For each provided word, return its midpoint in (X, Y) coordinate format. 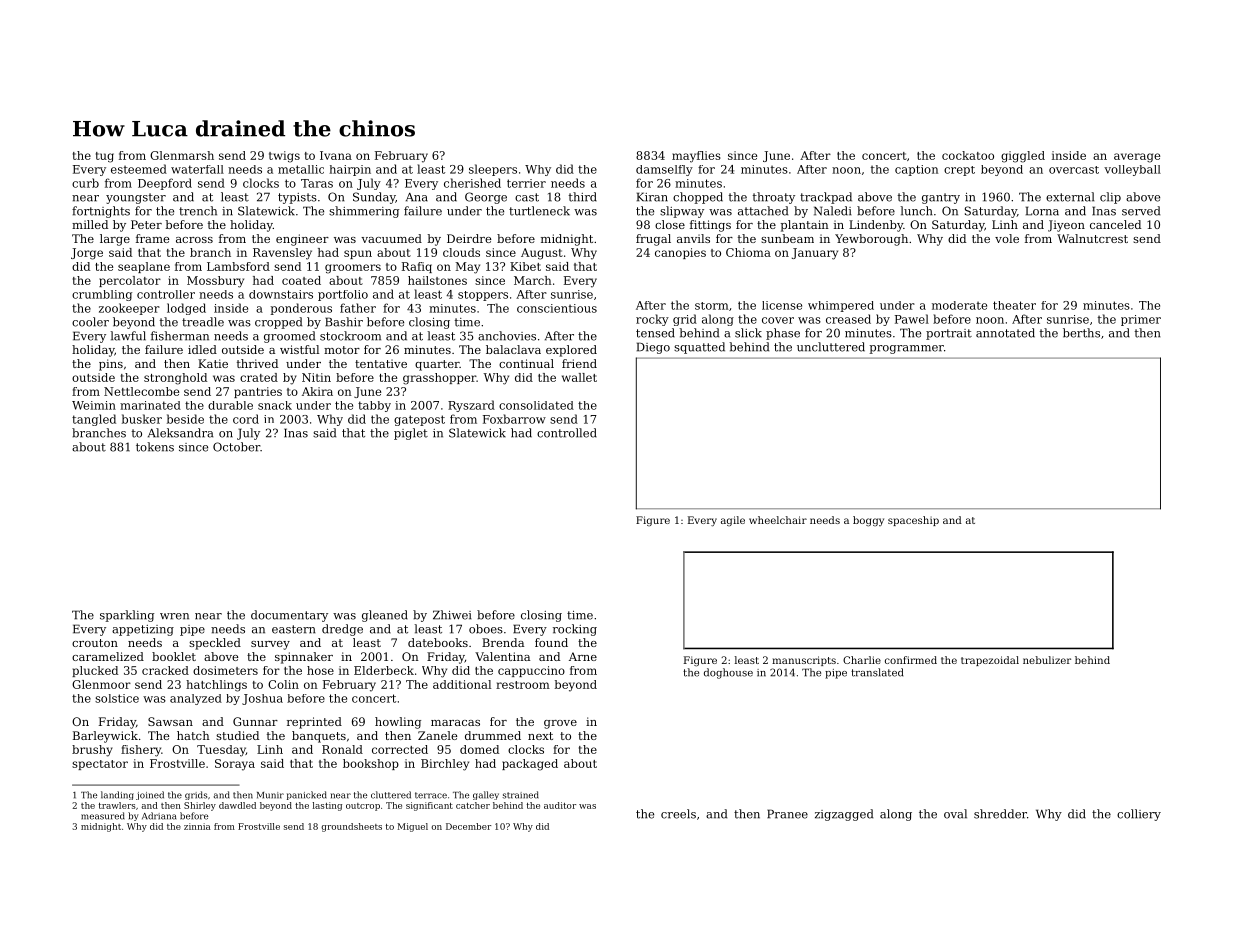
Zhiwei (452, 615)
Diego (653, 348)
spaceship (913, 521)
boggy (868, 521)
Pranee (787, 814)
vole (1007, 238)
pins (111, 365)
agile (733, 521)
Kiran (652, 197)
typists (297, 198)
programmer (907, 349)
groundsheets (351, 827)
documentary (289, 616)
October (236, 447)
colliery (1139, 815)
